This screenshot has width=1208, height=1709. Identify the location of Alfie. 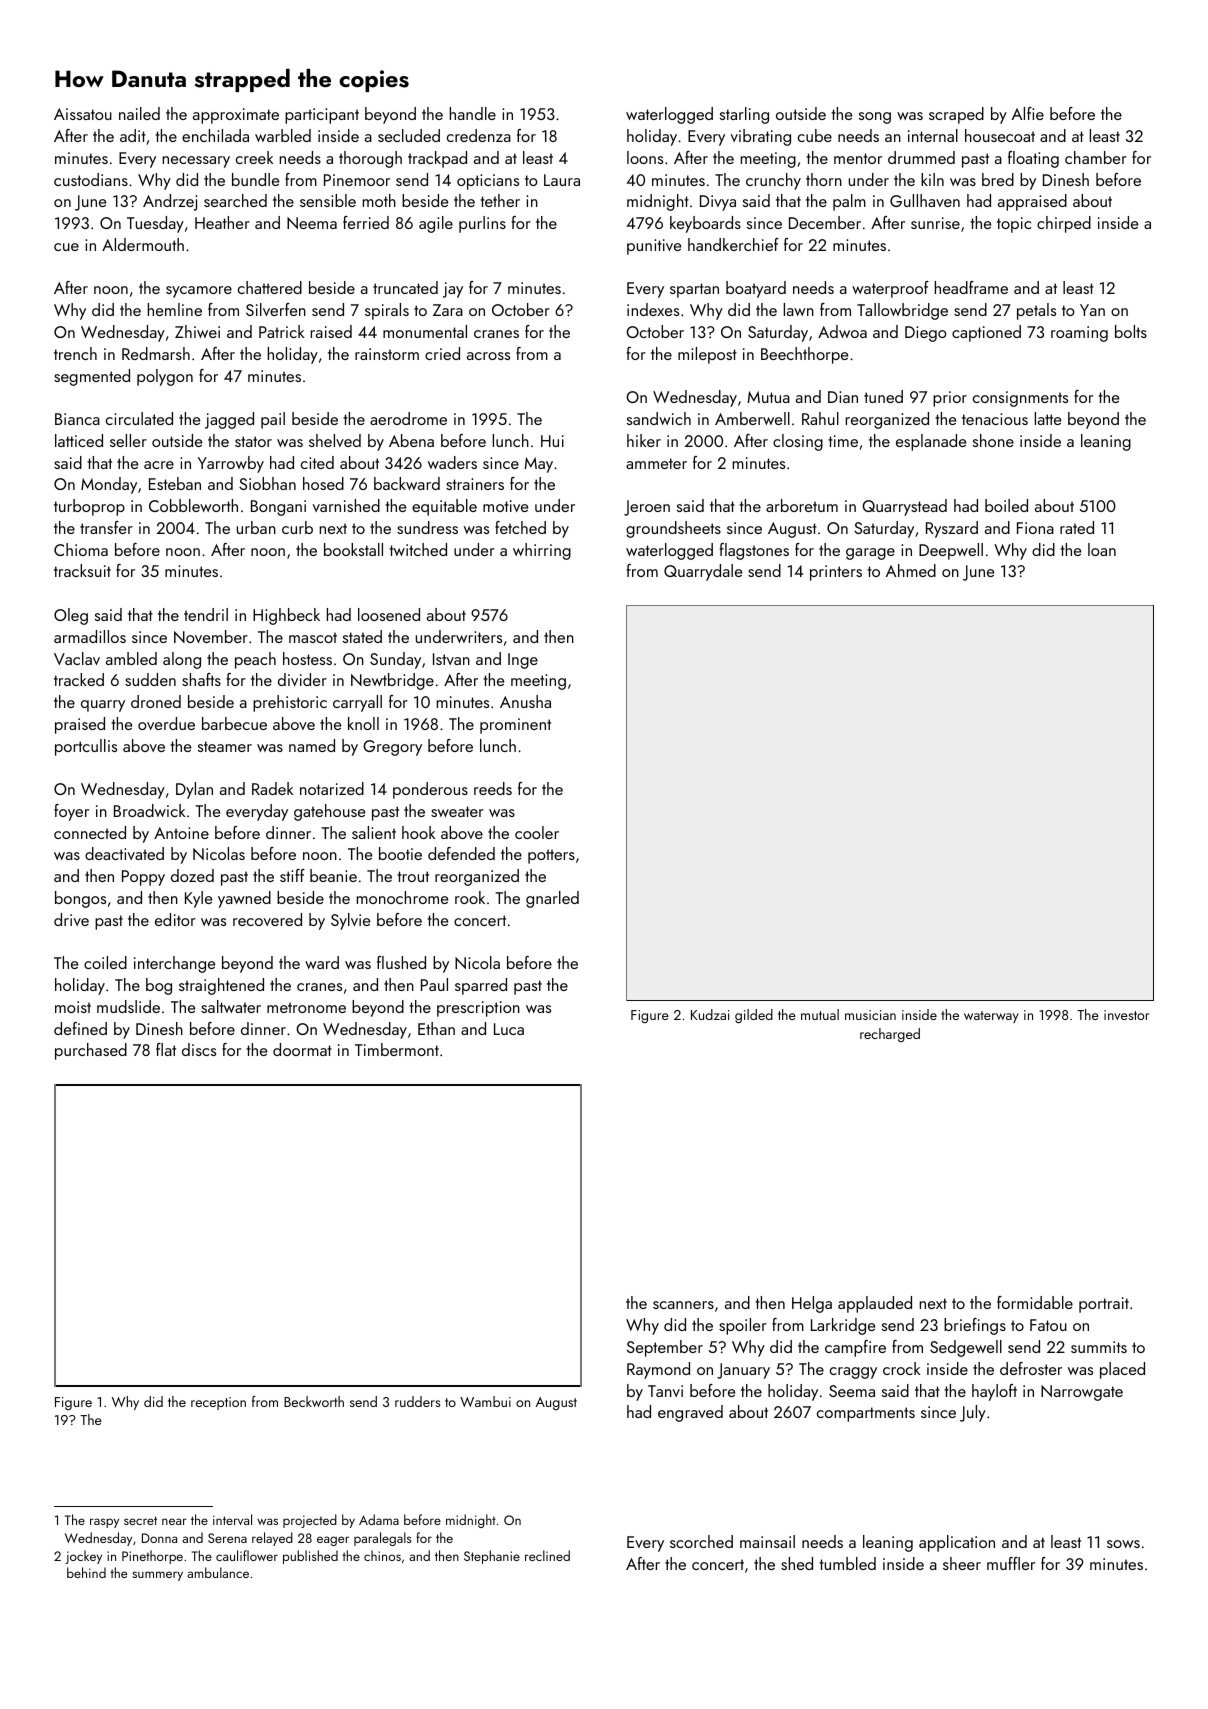
(1028, 113).
